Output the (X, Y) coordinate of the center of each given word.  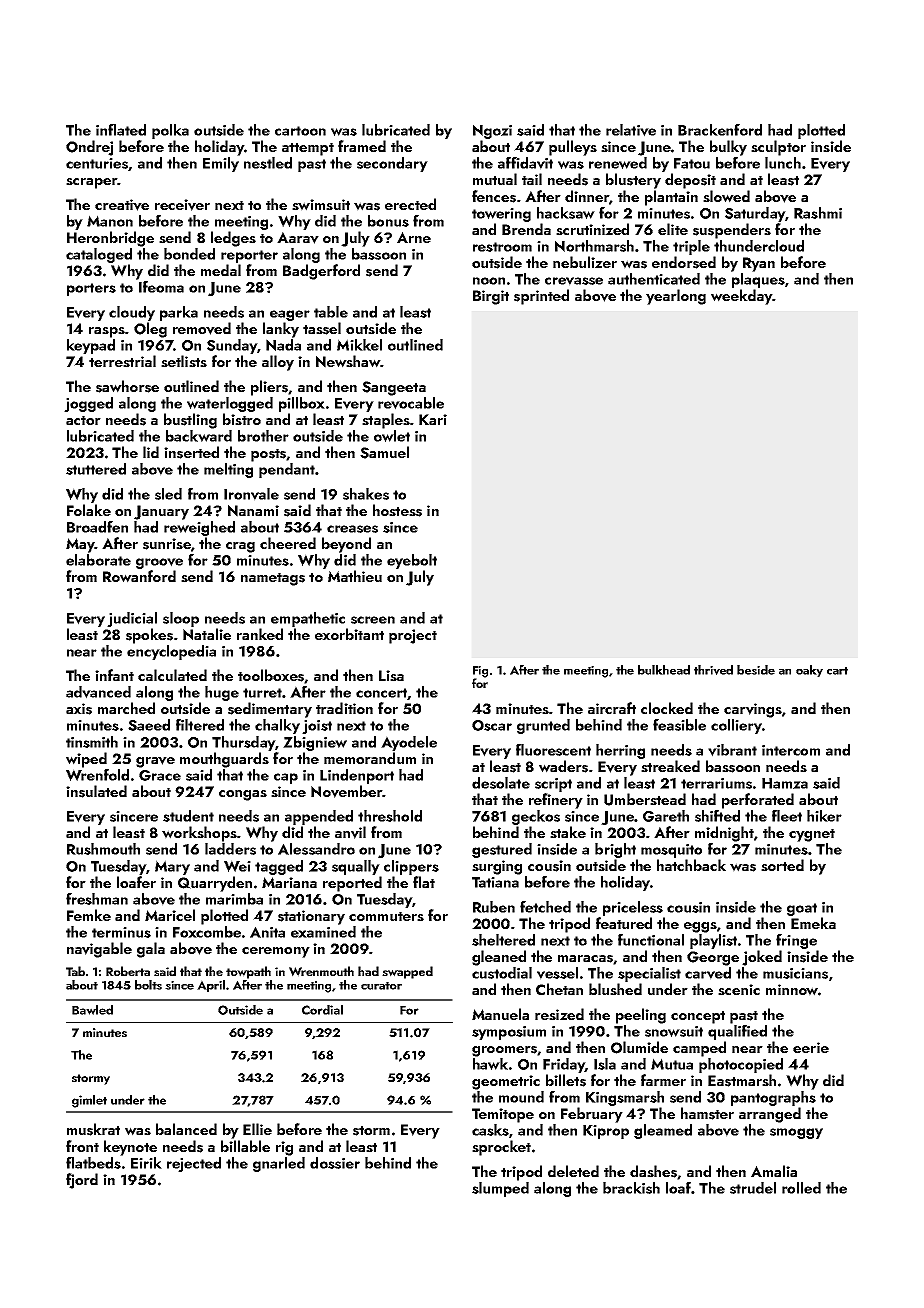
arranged (770, 1115)
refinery (556, 801)
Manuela (500, 1014)
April (211, 986)
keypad (91, 346)
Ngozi (492, 131)
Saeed (149, 725)
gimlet (89, 1101)
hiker (824, 816)
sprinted (541, 297)
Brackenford (720, 129)
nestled (268, 163)
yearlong (676, 297)
